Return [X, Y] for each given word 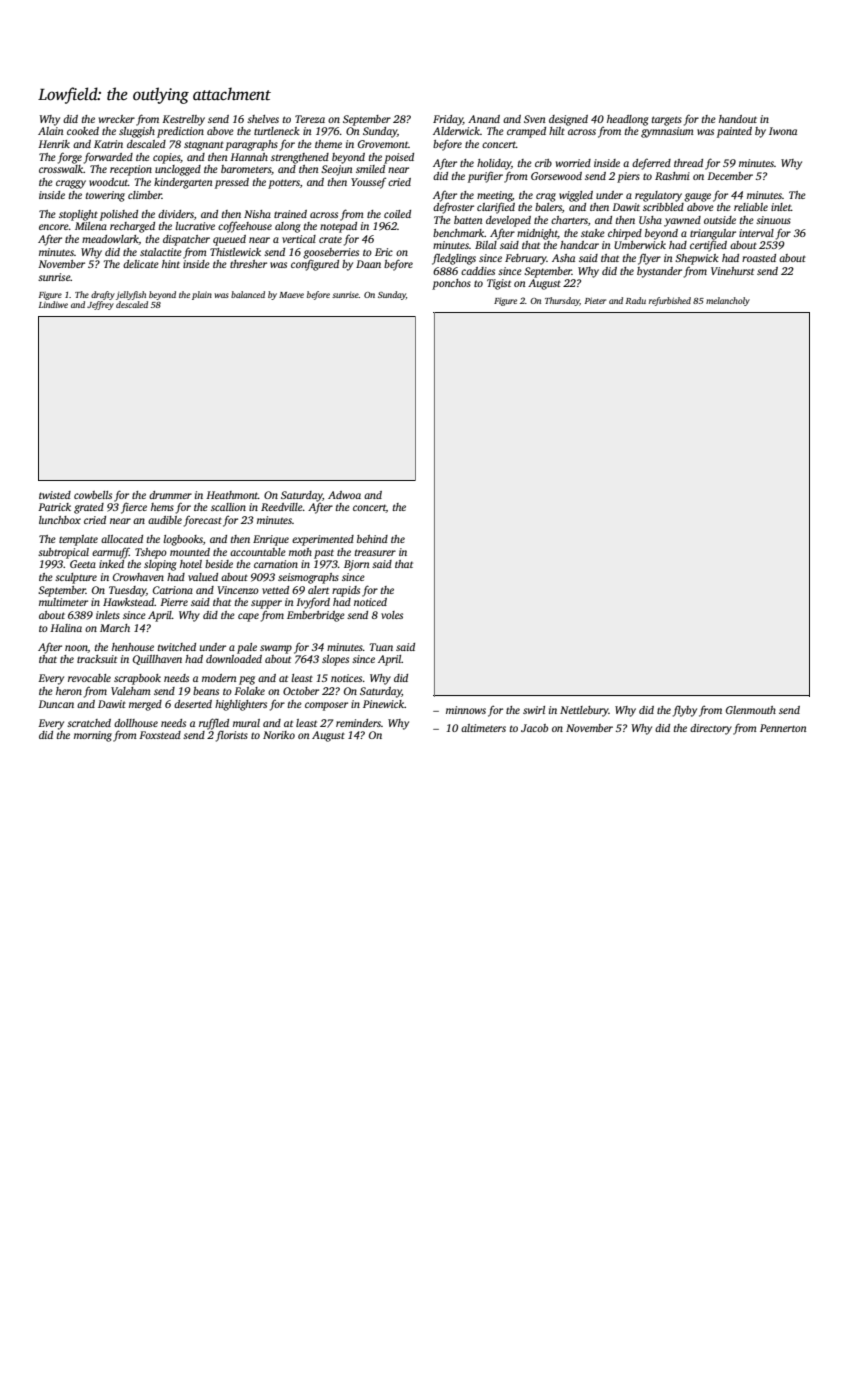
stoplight [78, 215]
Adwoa [344, 495]
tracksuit [97, 659]
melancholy [728, 301]
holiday [494, 164]
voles [392, 615]
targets [667, 121]
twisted [55, 495]
